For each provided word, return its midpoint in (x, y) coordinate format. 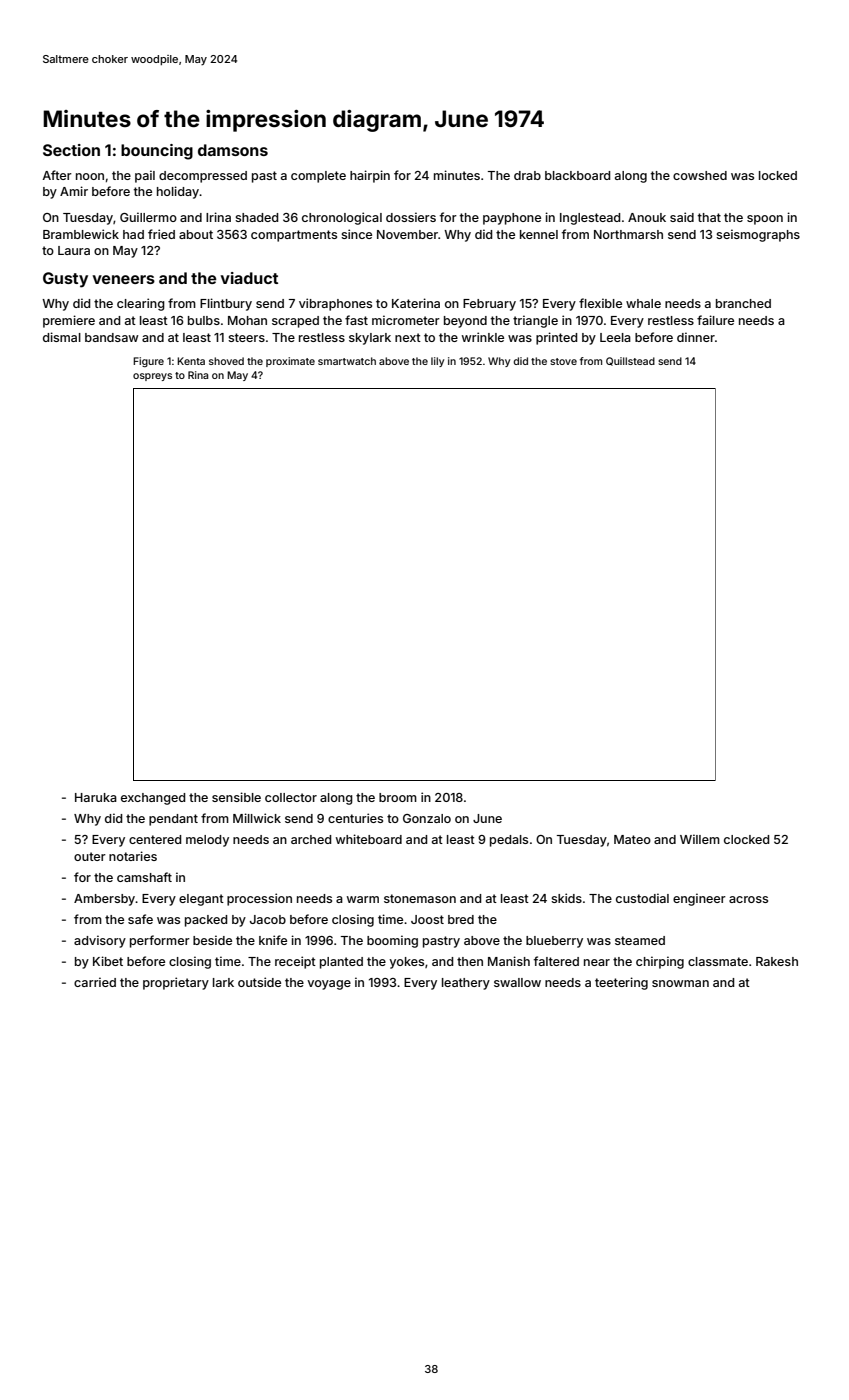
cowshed (700, 175)
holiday (178, 192)
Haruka (96, 797)
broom (398, 797)
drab (527, 175)
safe (140, 919)
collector (291, 797)
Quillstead (630, 361)
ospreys (152, 377)
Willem (700, 839)
